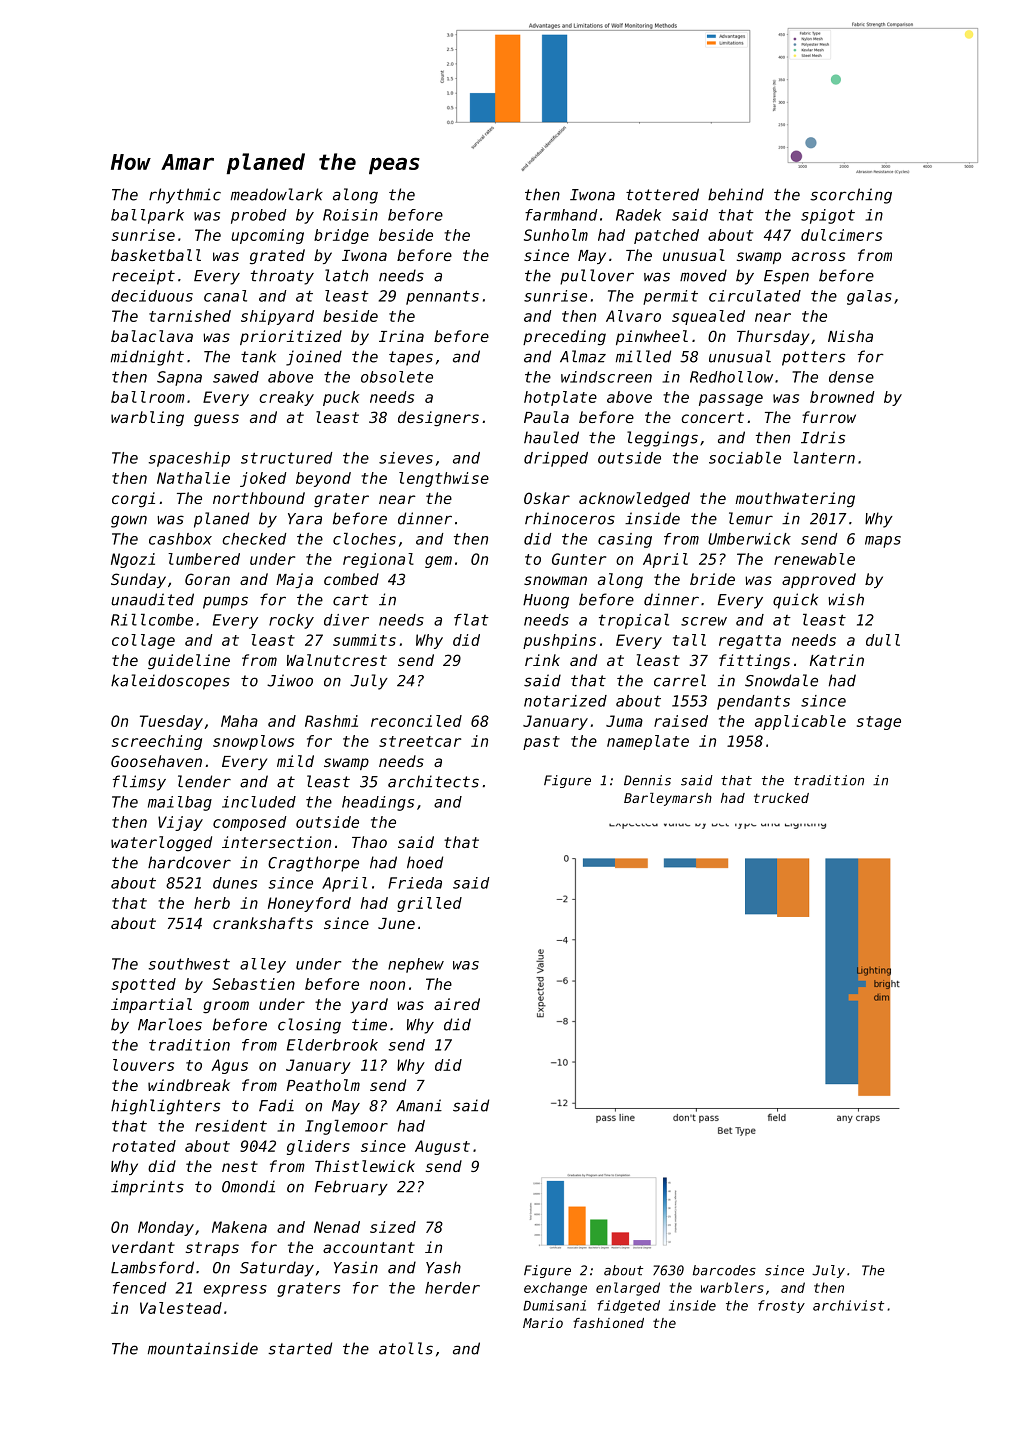  Describe the element at coordinates (416, 965) in the document. I see `nephew` at that location.
